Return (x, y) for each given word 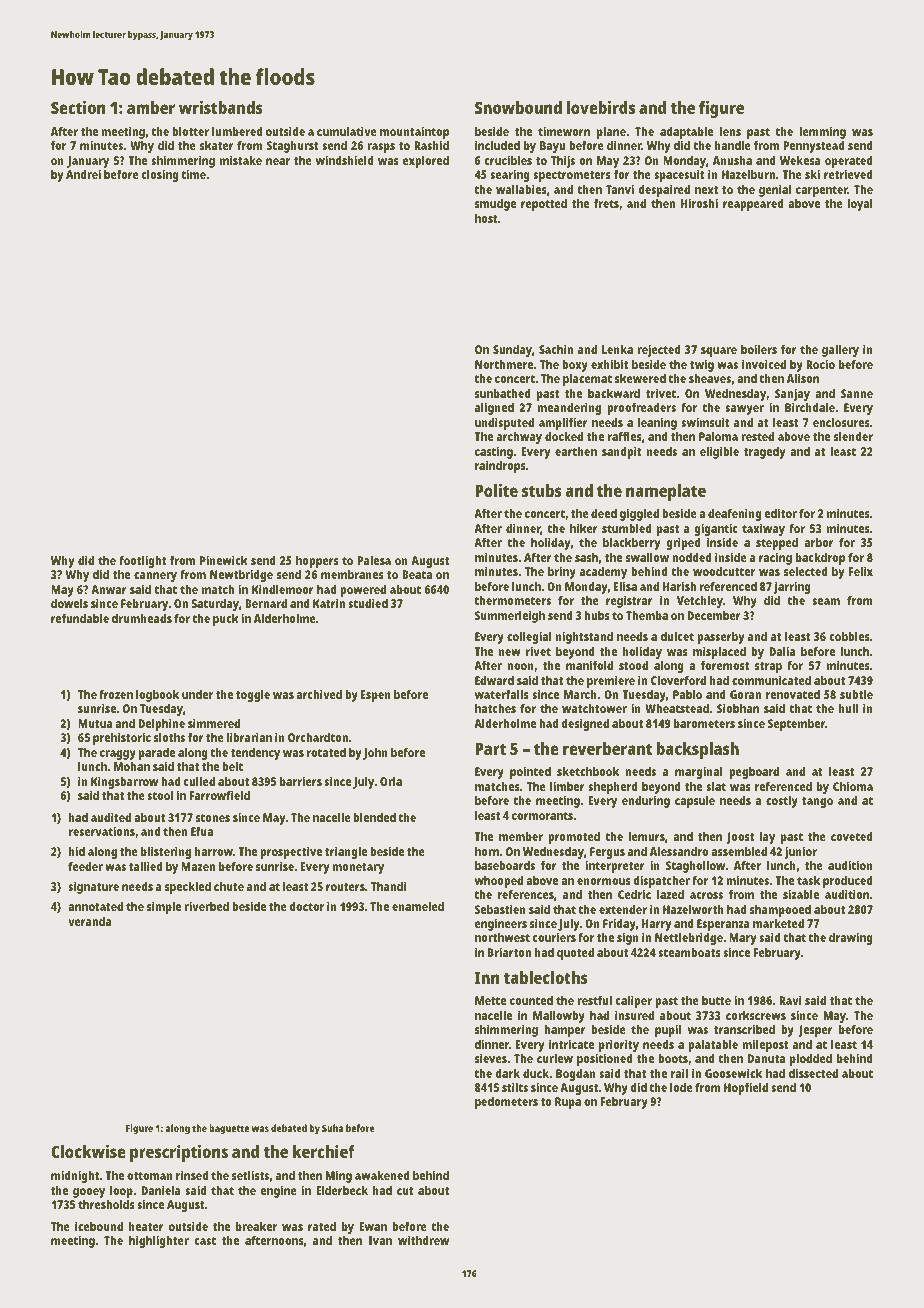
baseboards (505, 865)
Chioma (853, 786)
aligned (494, 409)
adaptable (686, 133)
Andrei (83, 174)
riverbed (206, 906)
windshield (345, 160)
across (706, 895)
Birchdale (810, 407)
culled (199, 781)
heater (146, 1226)
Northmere (504, 364)
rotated (326, 752)
